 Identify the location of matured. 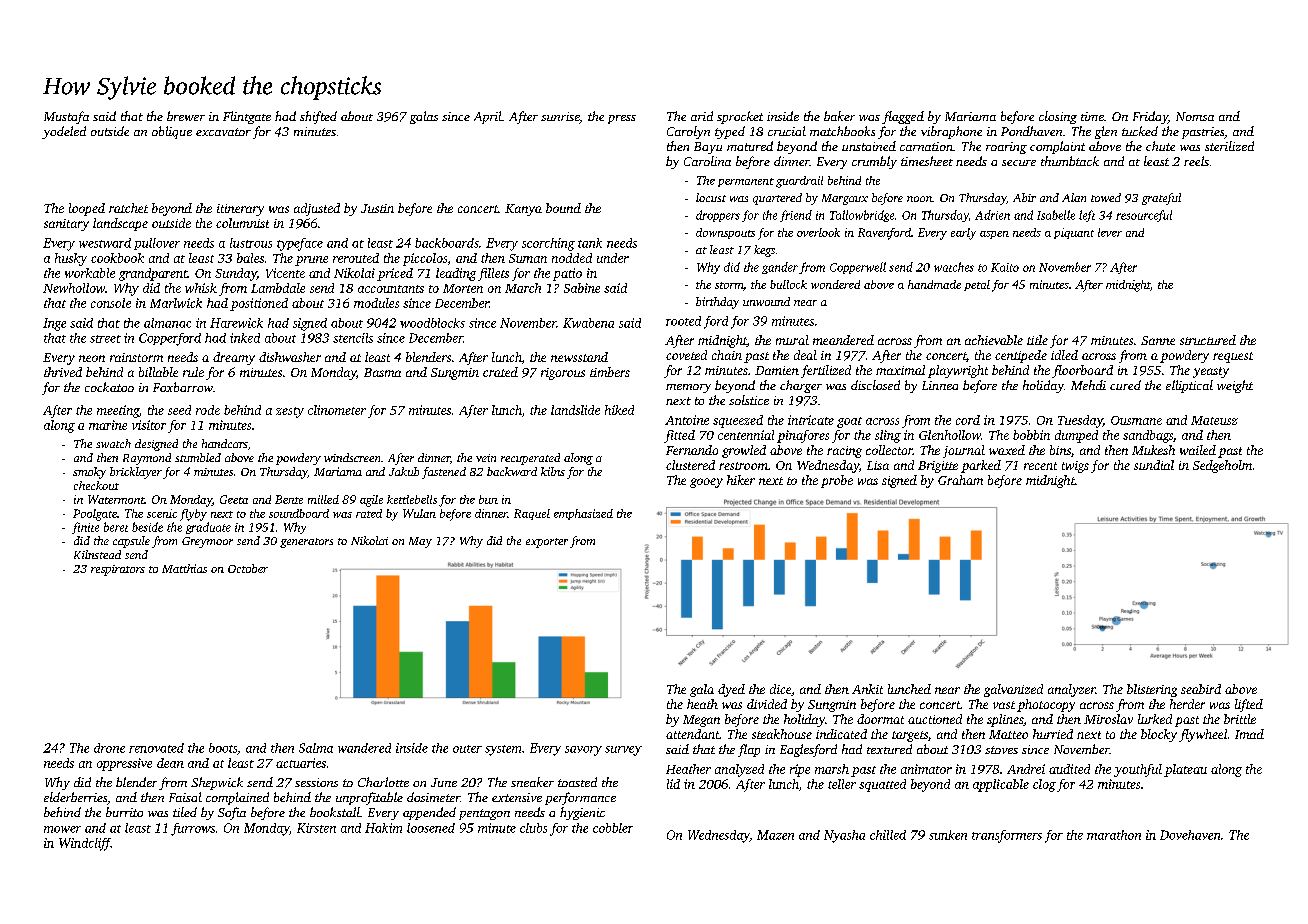
(750, 146).
